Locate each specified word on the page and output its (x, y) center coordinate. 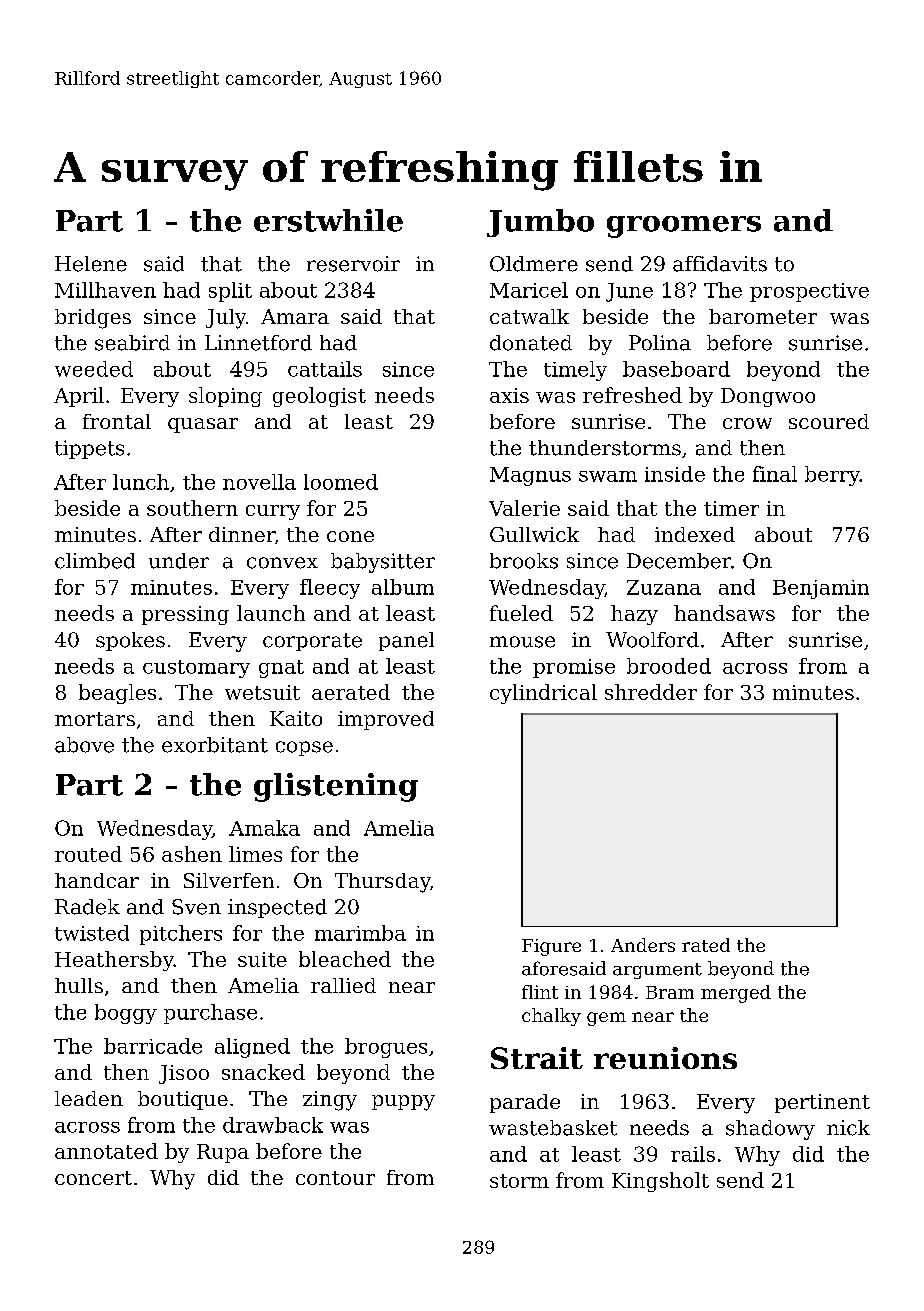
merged (736, 994)
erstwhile (328, 220)
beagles (117, 694)
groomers (684, 227)
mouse (522, 642)
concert (93, 1178)
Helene (91, 264)
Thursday (382, 883)
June (629, 292)
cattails (325, 369)
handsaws (724, 613)
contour (335, 1178)
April (79, 397)
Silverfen (229, 880)
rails (693, 1154)
